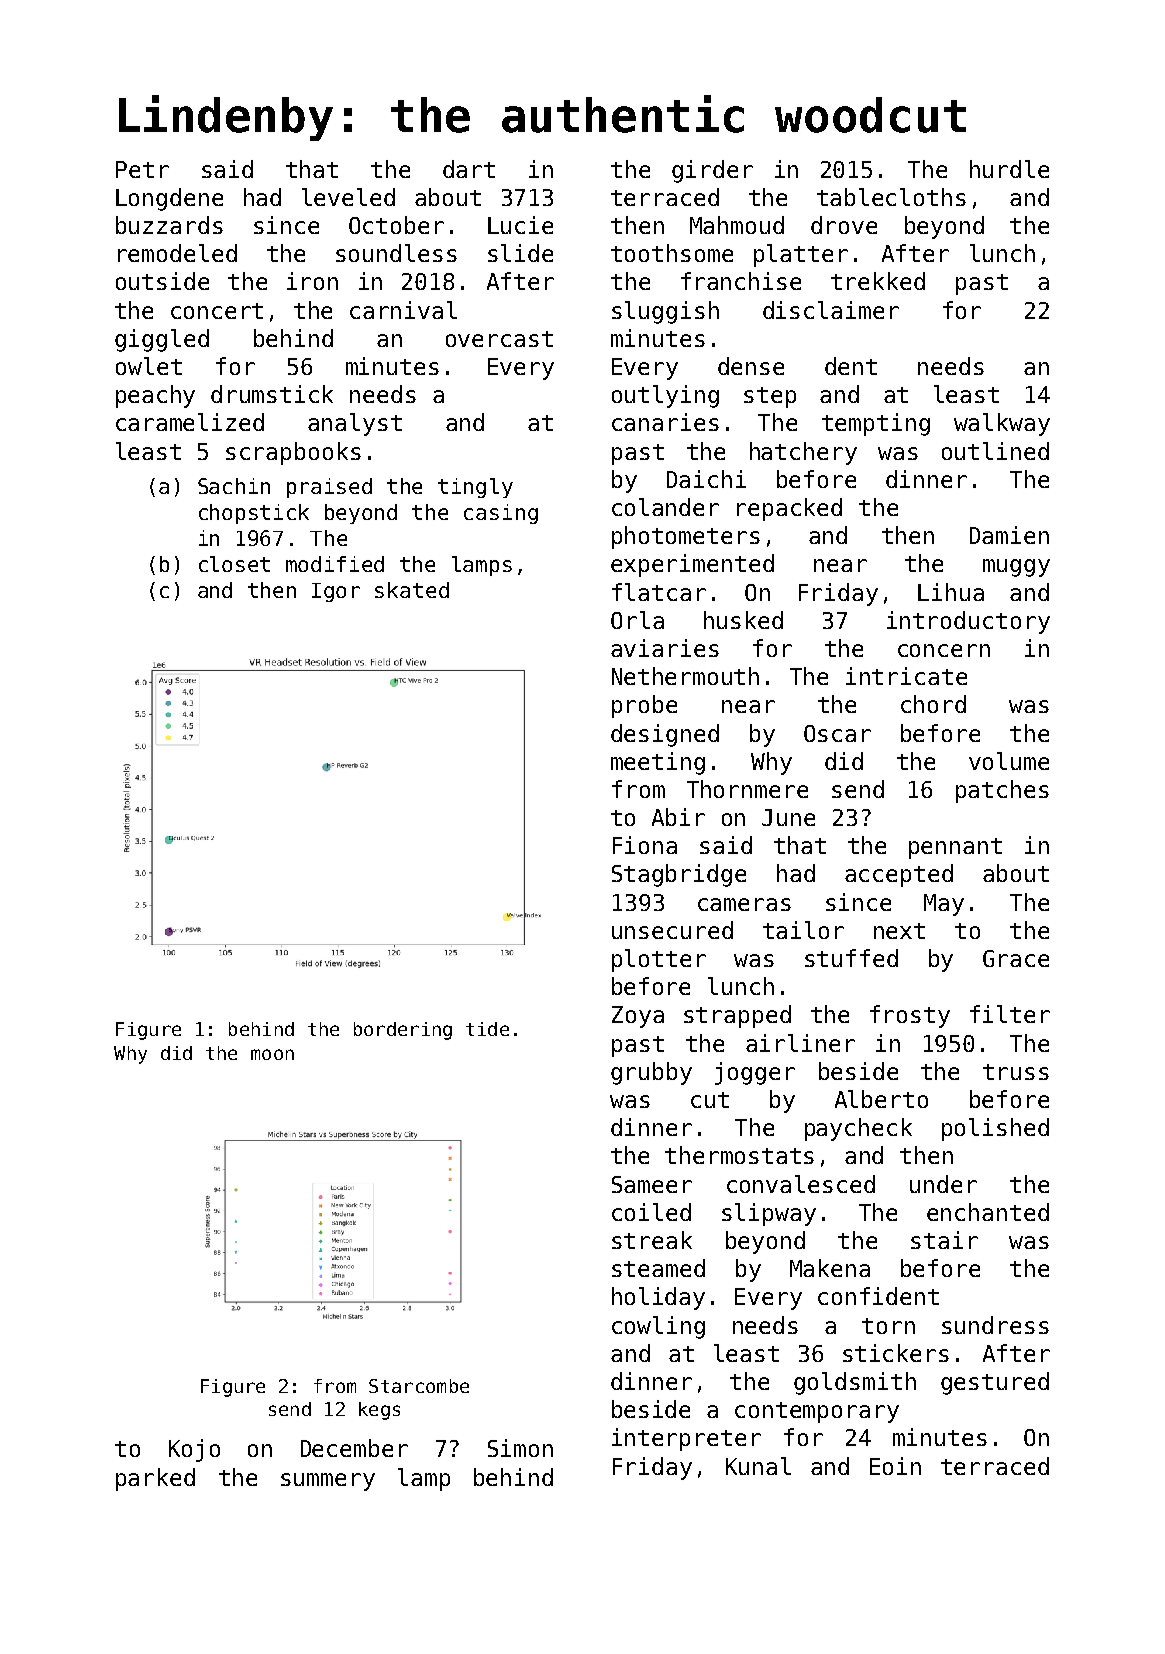 The height and width of the screenshot is (1654, 1165). I want to click on Alberto, so click(881, 1099).
